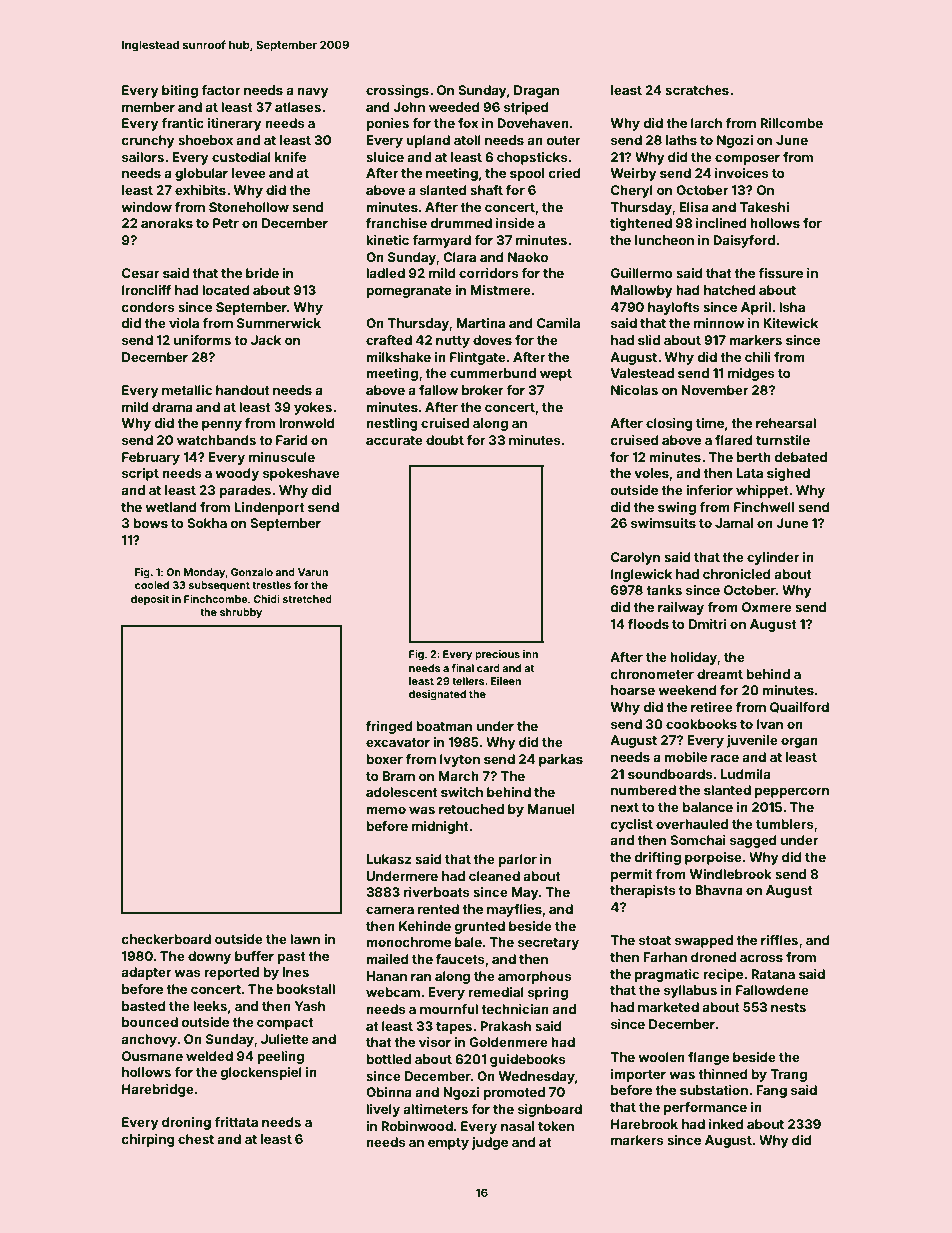 The width and height of the document is (952, 1233). Describe the element at coordinates (196, 1139) in the document. I see `chest` at that location.
